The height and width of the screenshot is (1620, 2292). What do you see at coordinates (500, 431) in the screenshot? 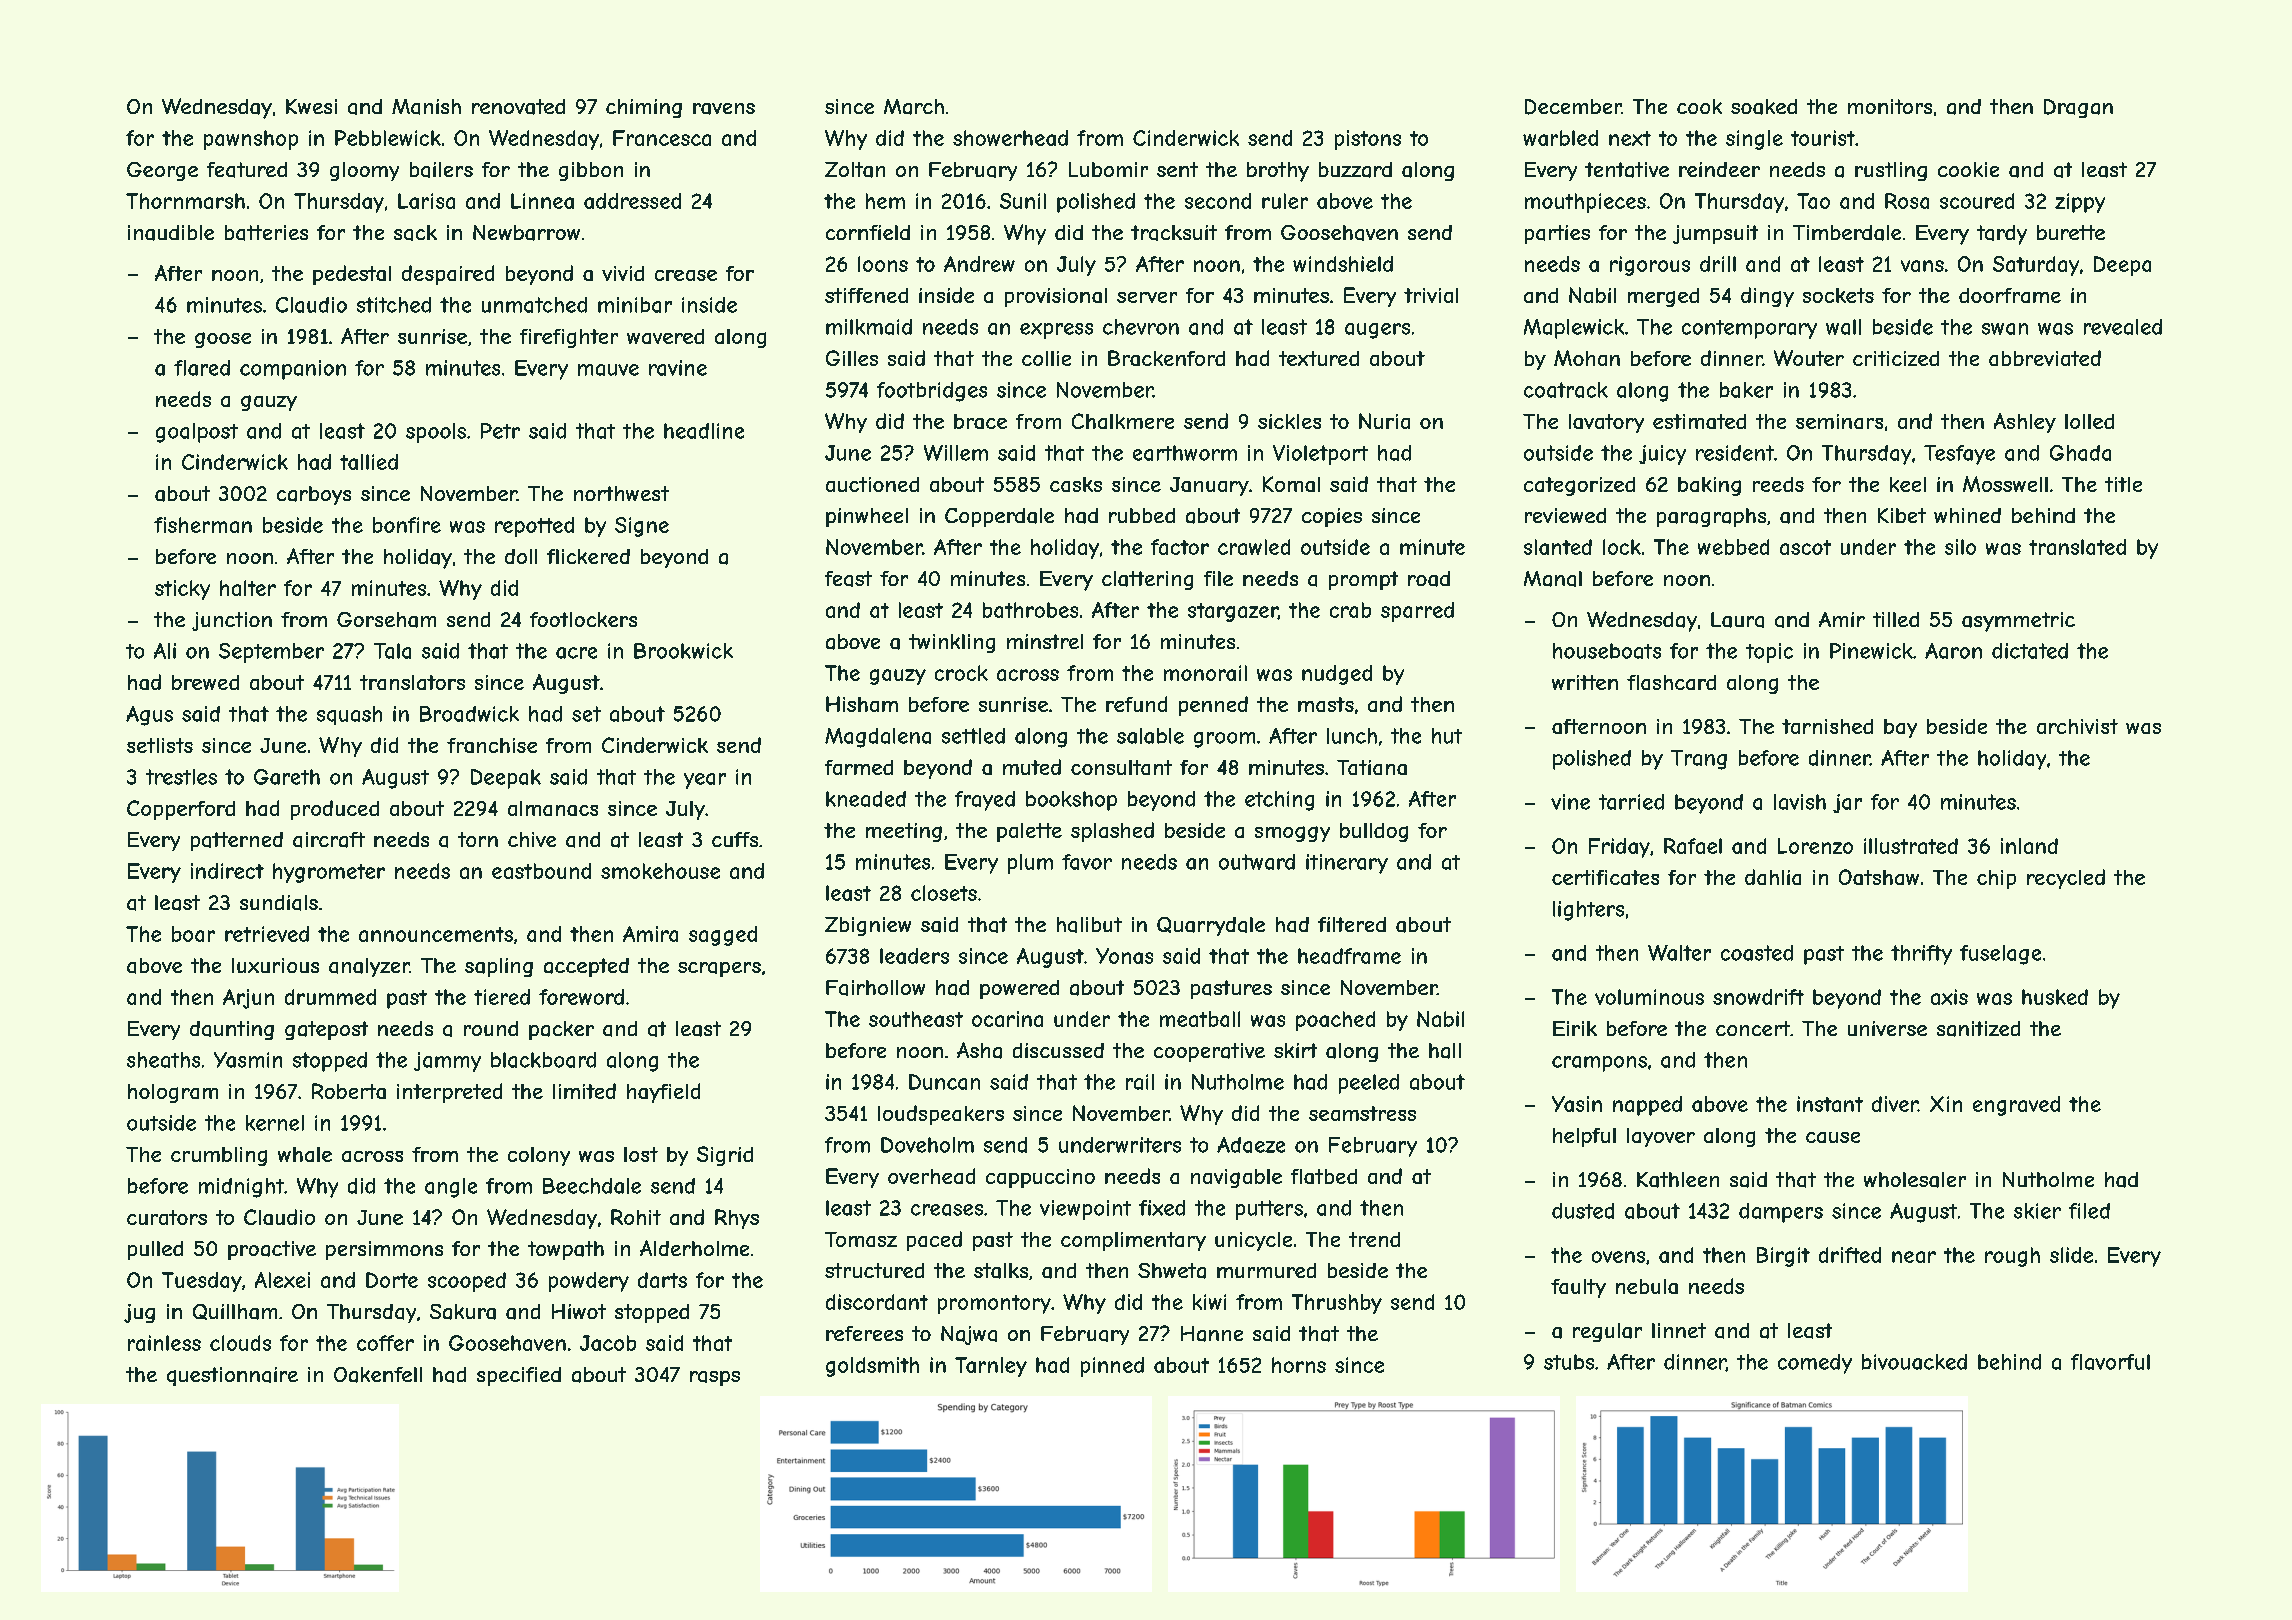
I see `Petr` at bounding box center [500, 431].
